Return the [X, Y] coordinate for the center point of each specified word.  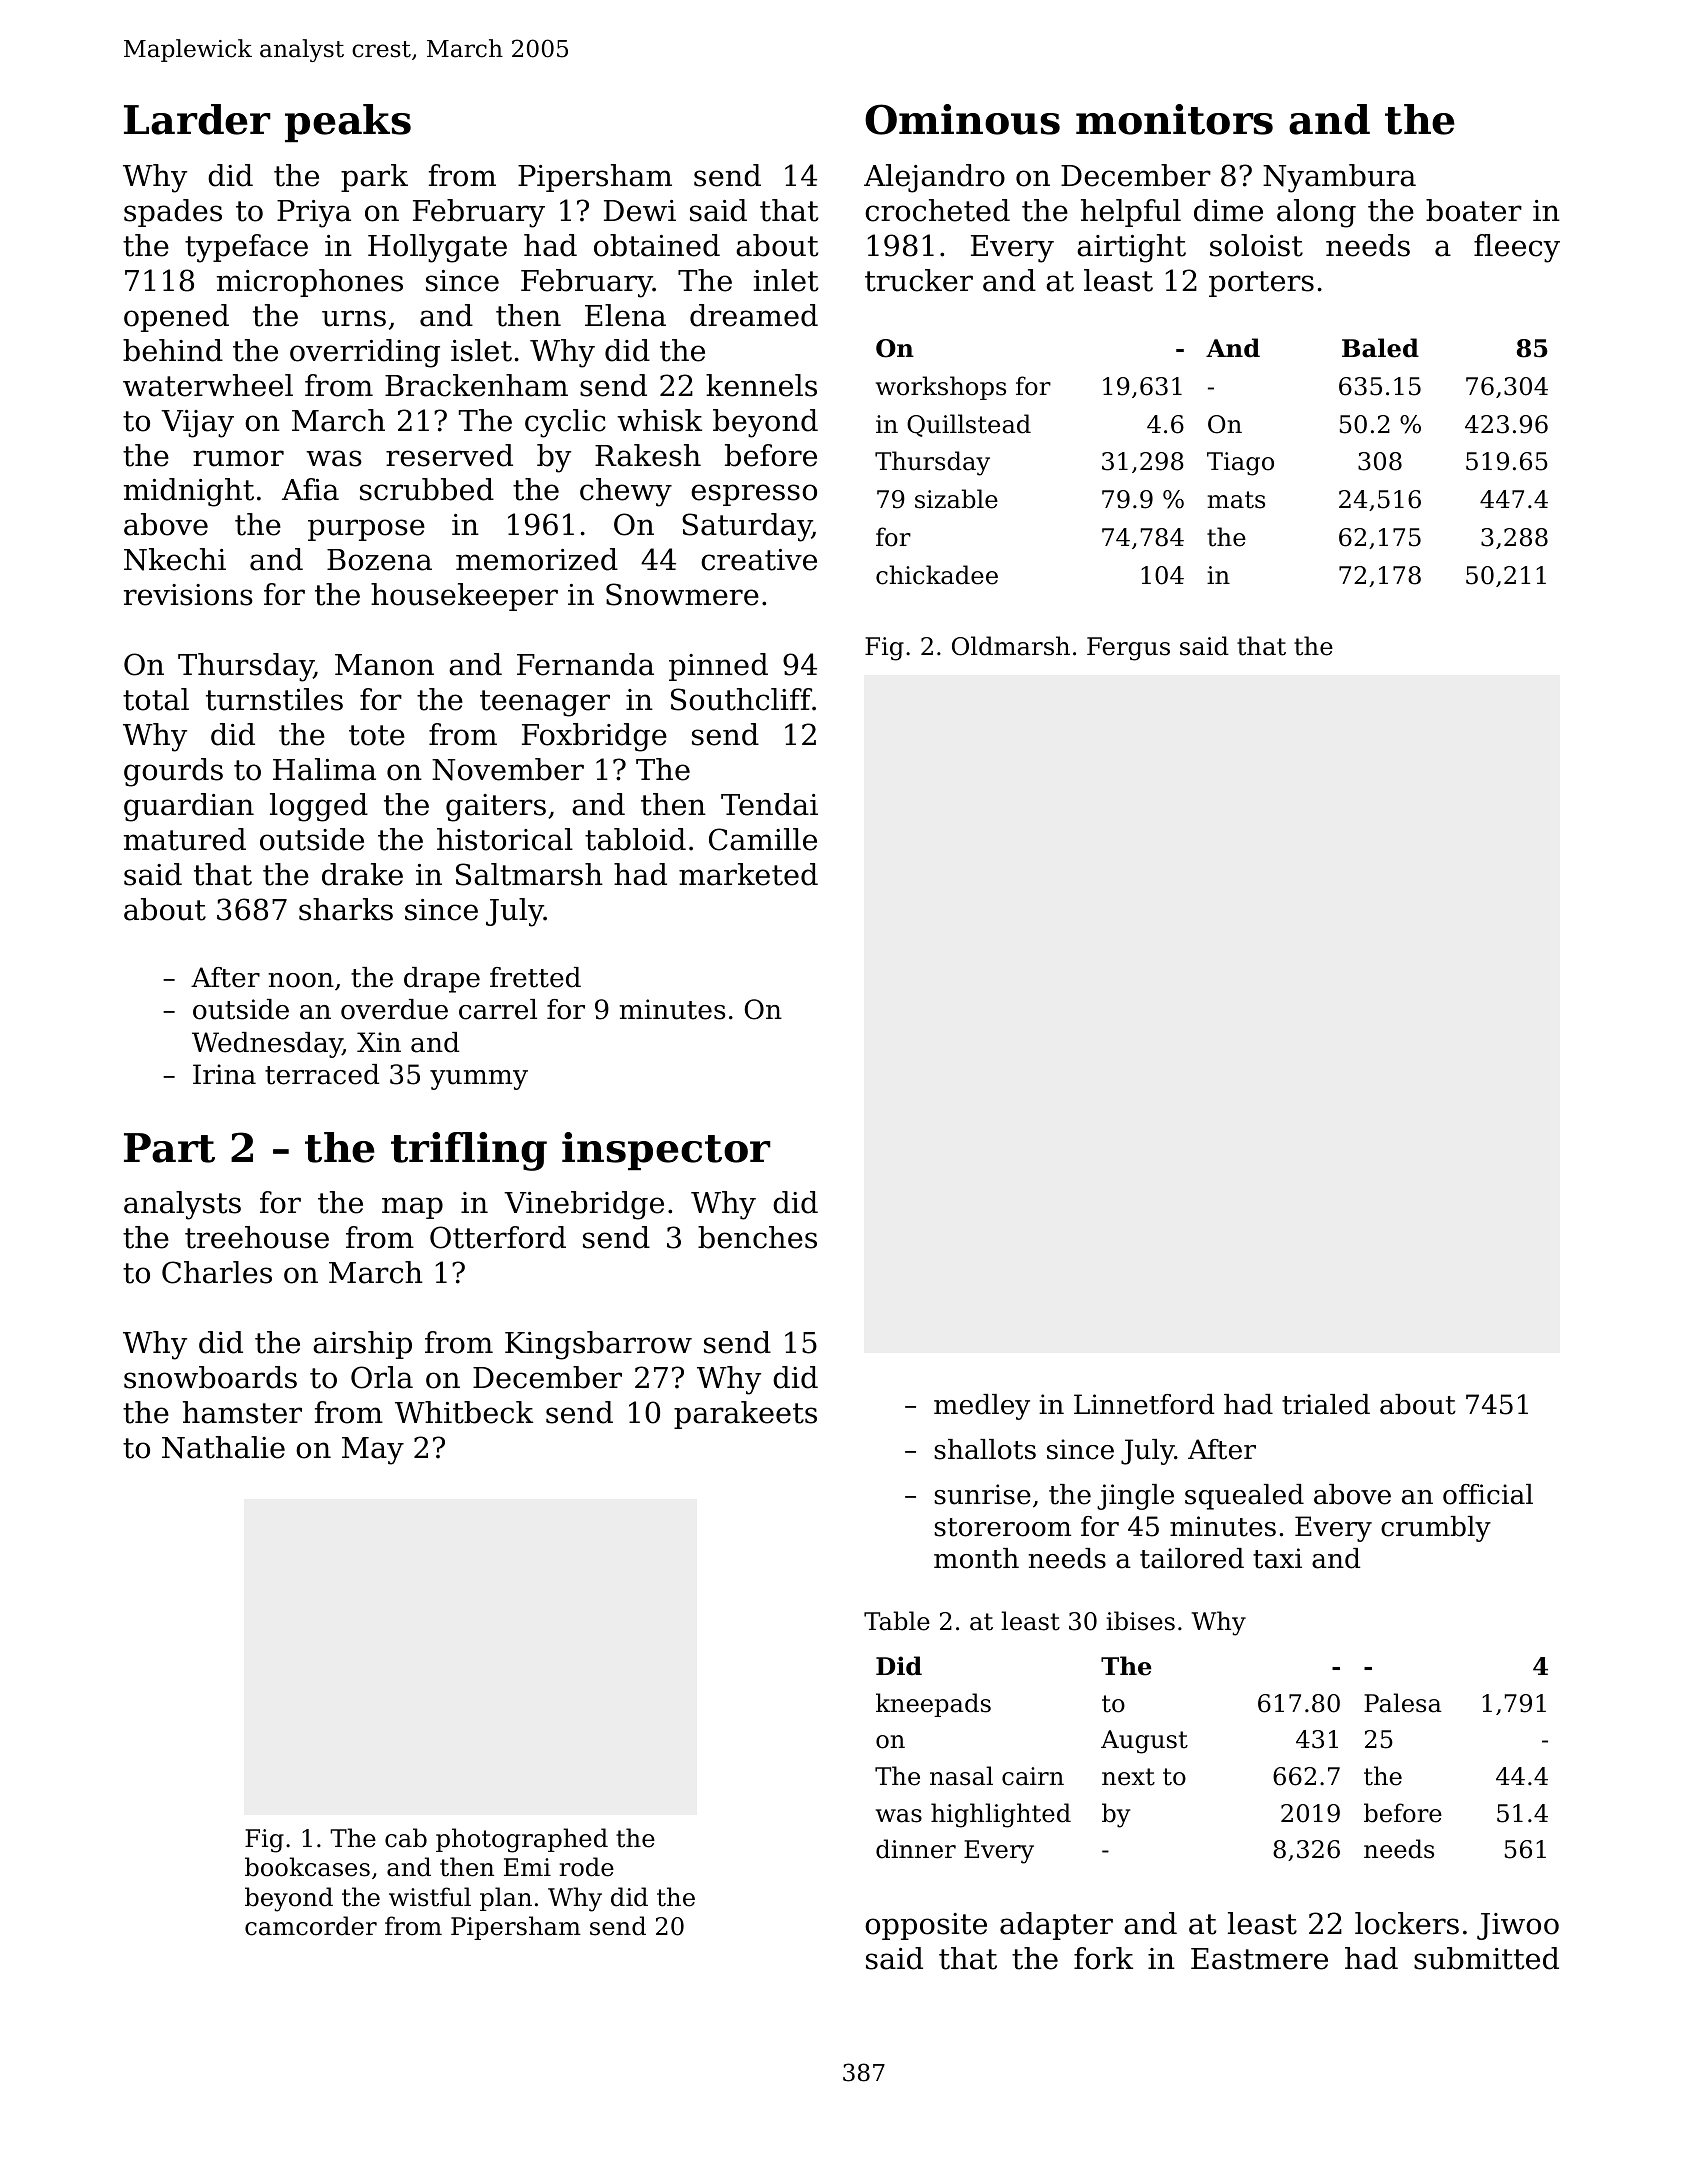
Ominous [962, 119]
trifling [469, 1151]
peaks [348, 123]
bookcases [307, 1867]
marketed [748, 874]
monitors [1174, 119]
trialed [1326, 1404]
